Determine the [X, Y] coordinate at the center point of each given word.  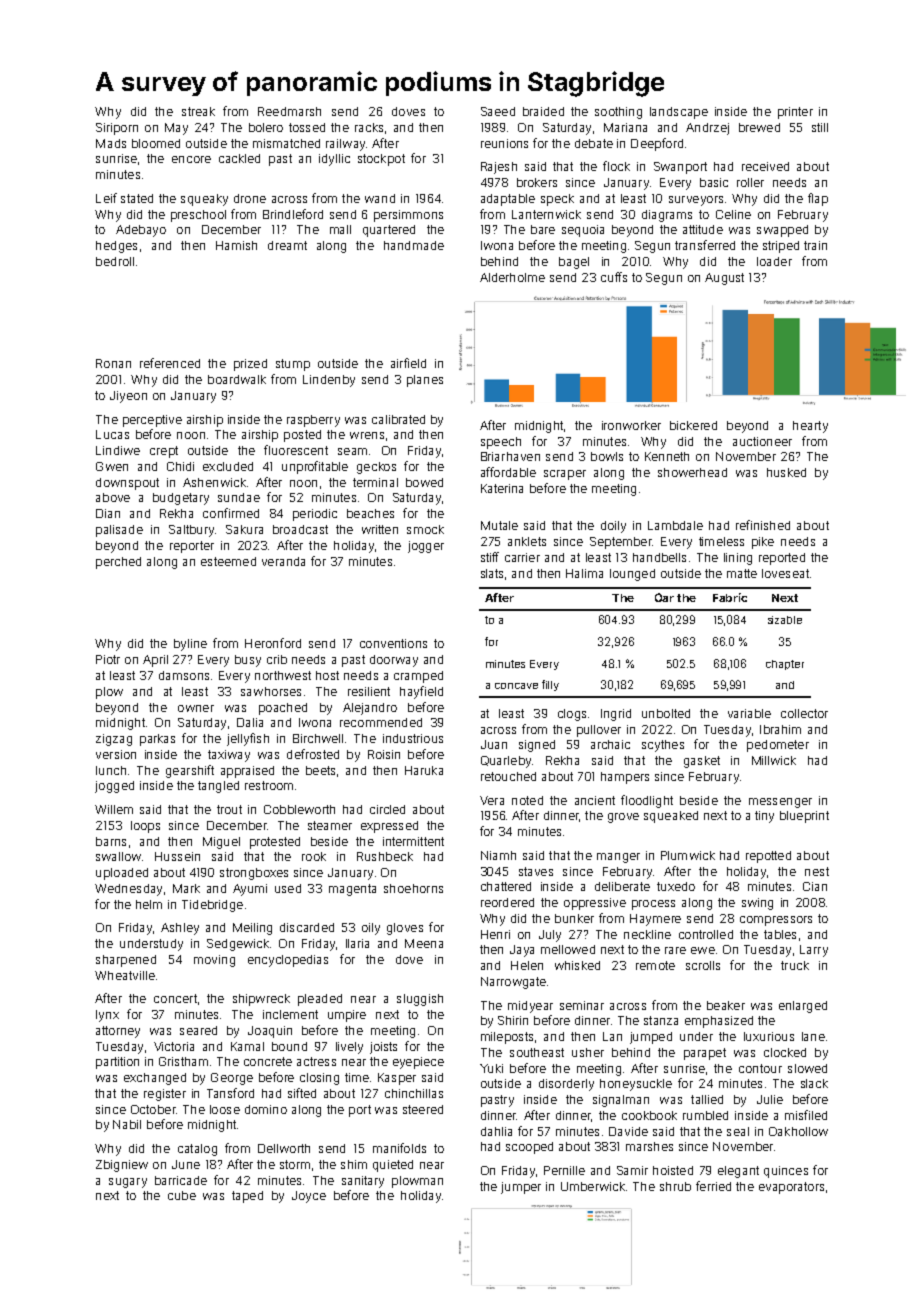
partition [117, 1063]
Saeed [498, 111]
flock [616, 166]
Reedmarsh [289, 111]
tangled [218, 787]
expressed [389, 827]
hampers [625, 778]
